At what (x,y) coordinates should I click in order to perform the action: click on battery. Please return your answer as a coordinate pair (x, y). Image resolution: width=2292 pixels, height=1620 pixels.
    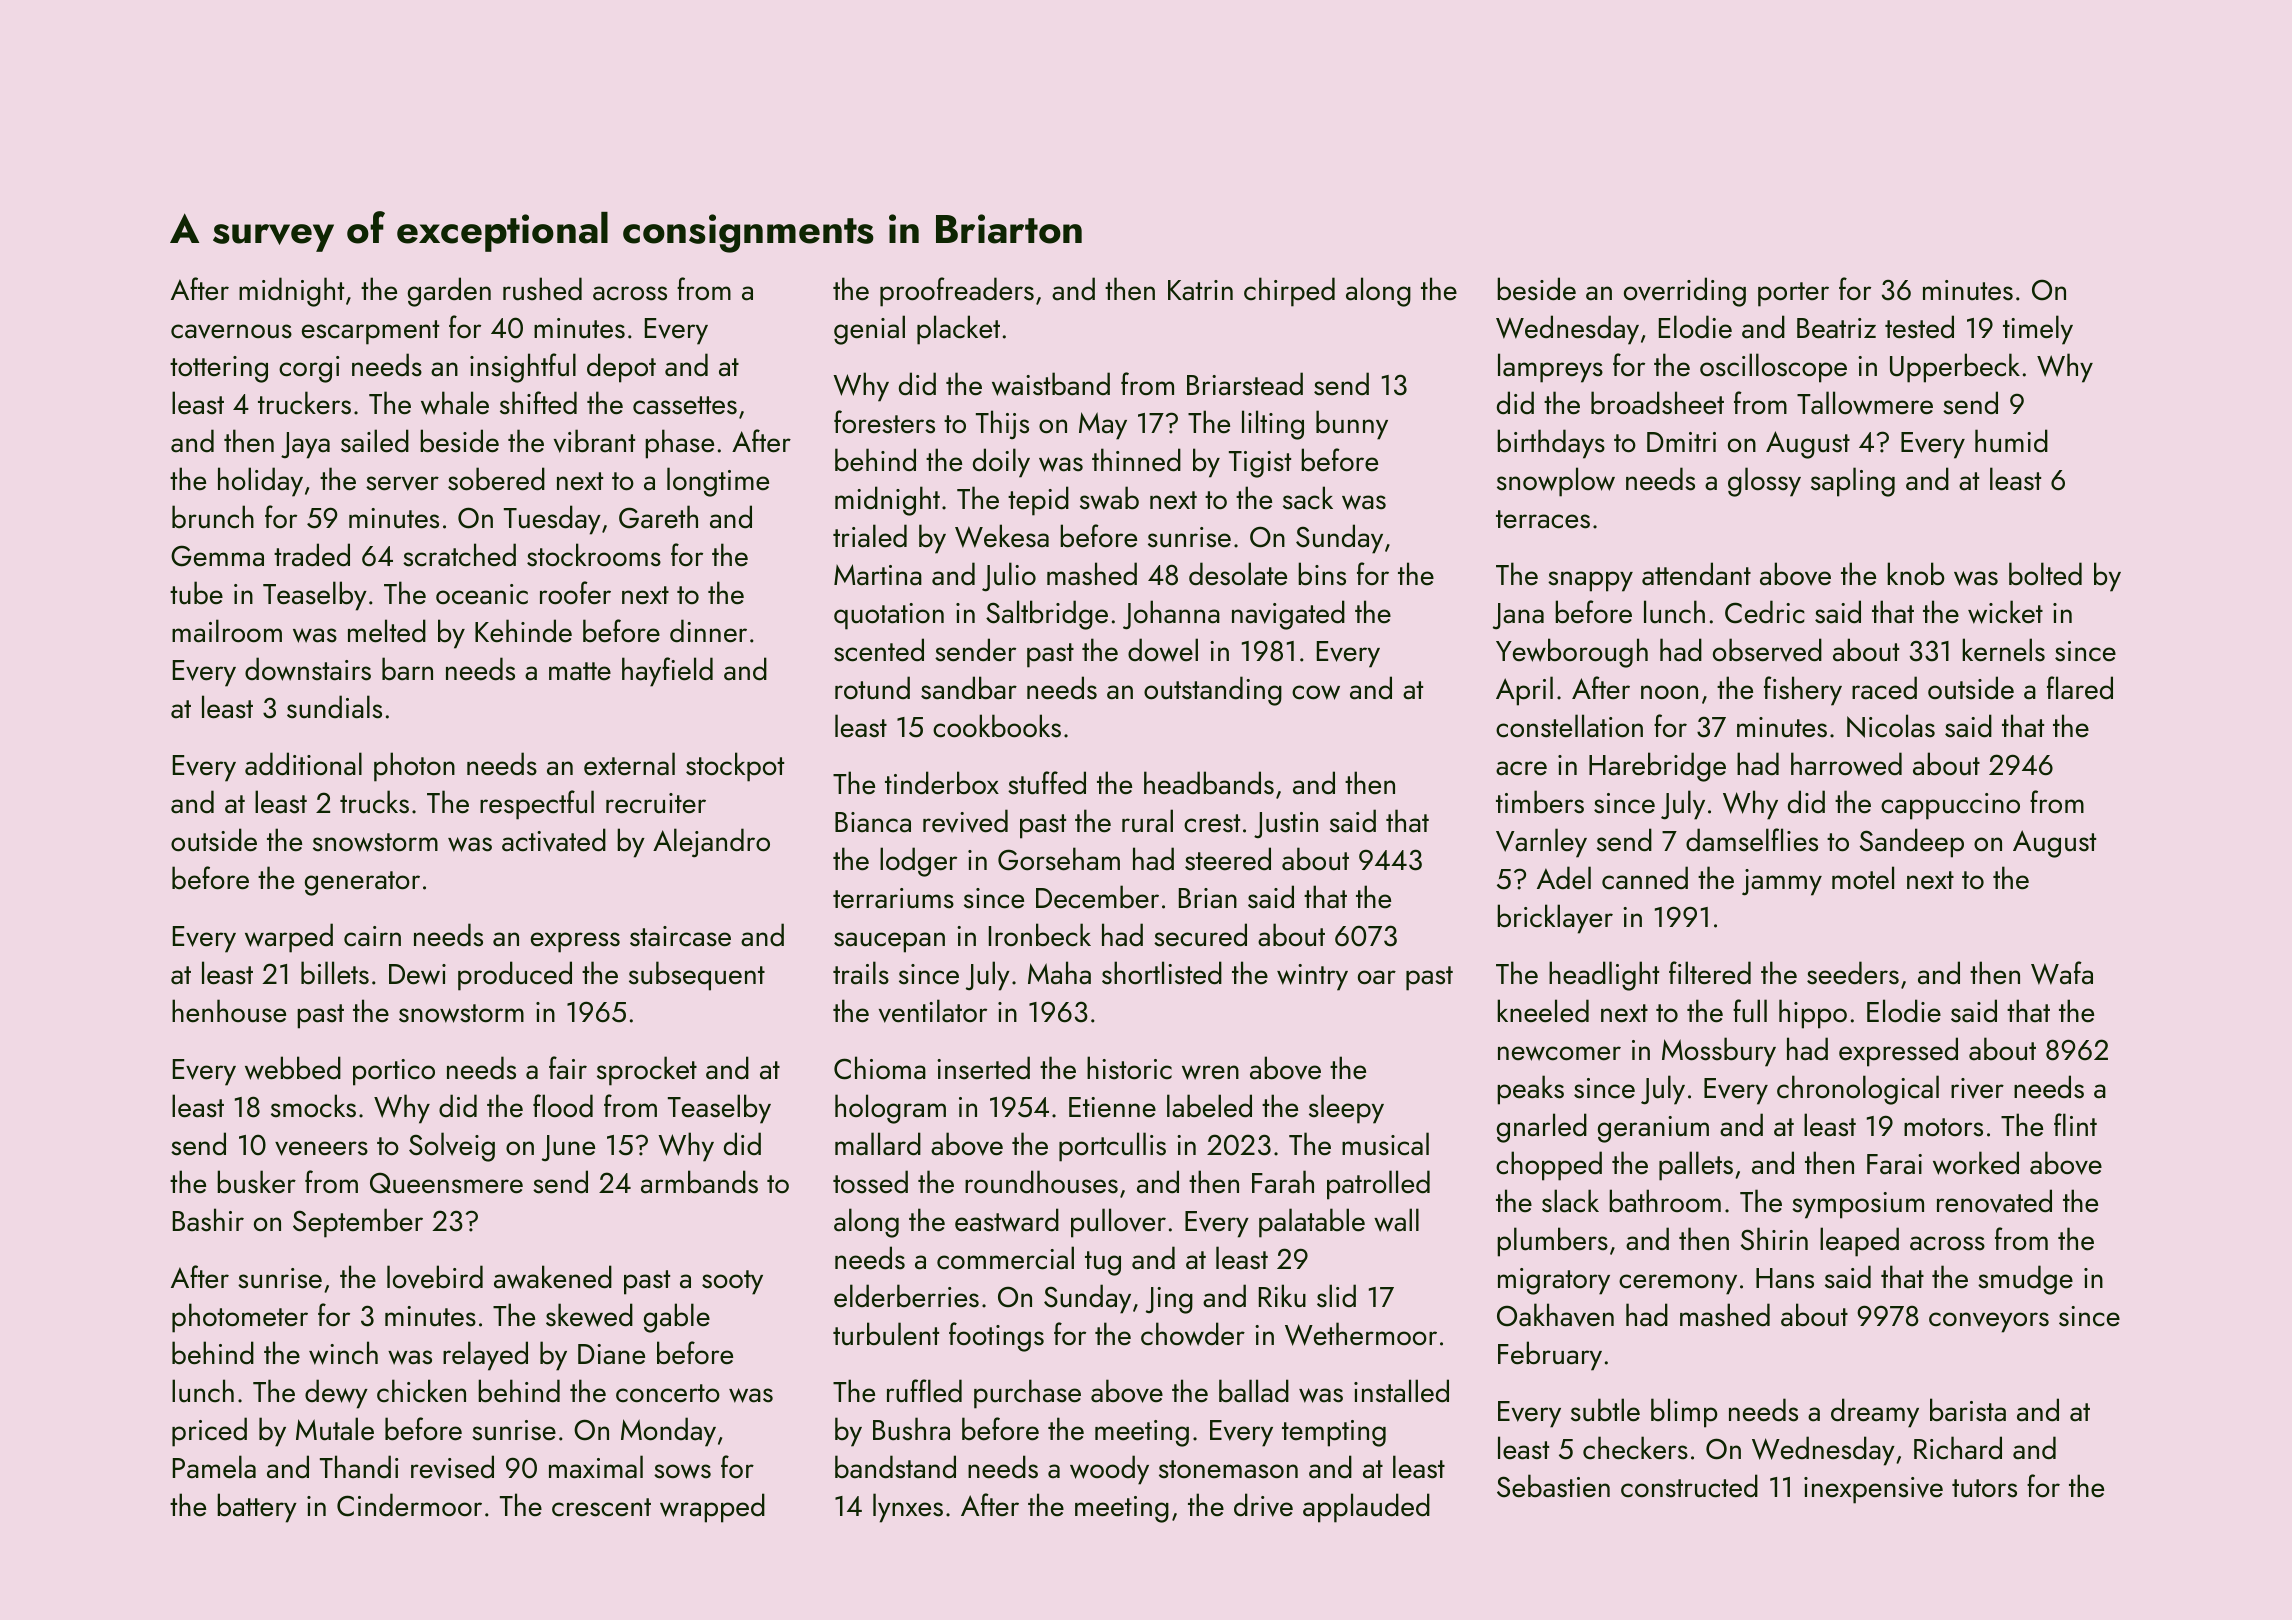
    Looking at the image, I should click on (257, 1508).
